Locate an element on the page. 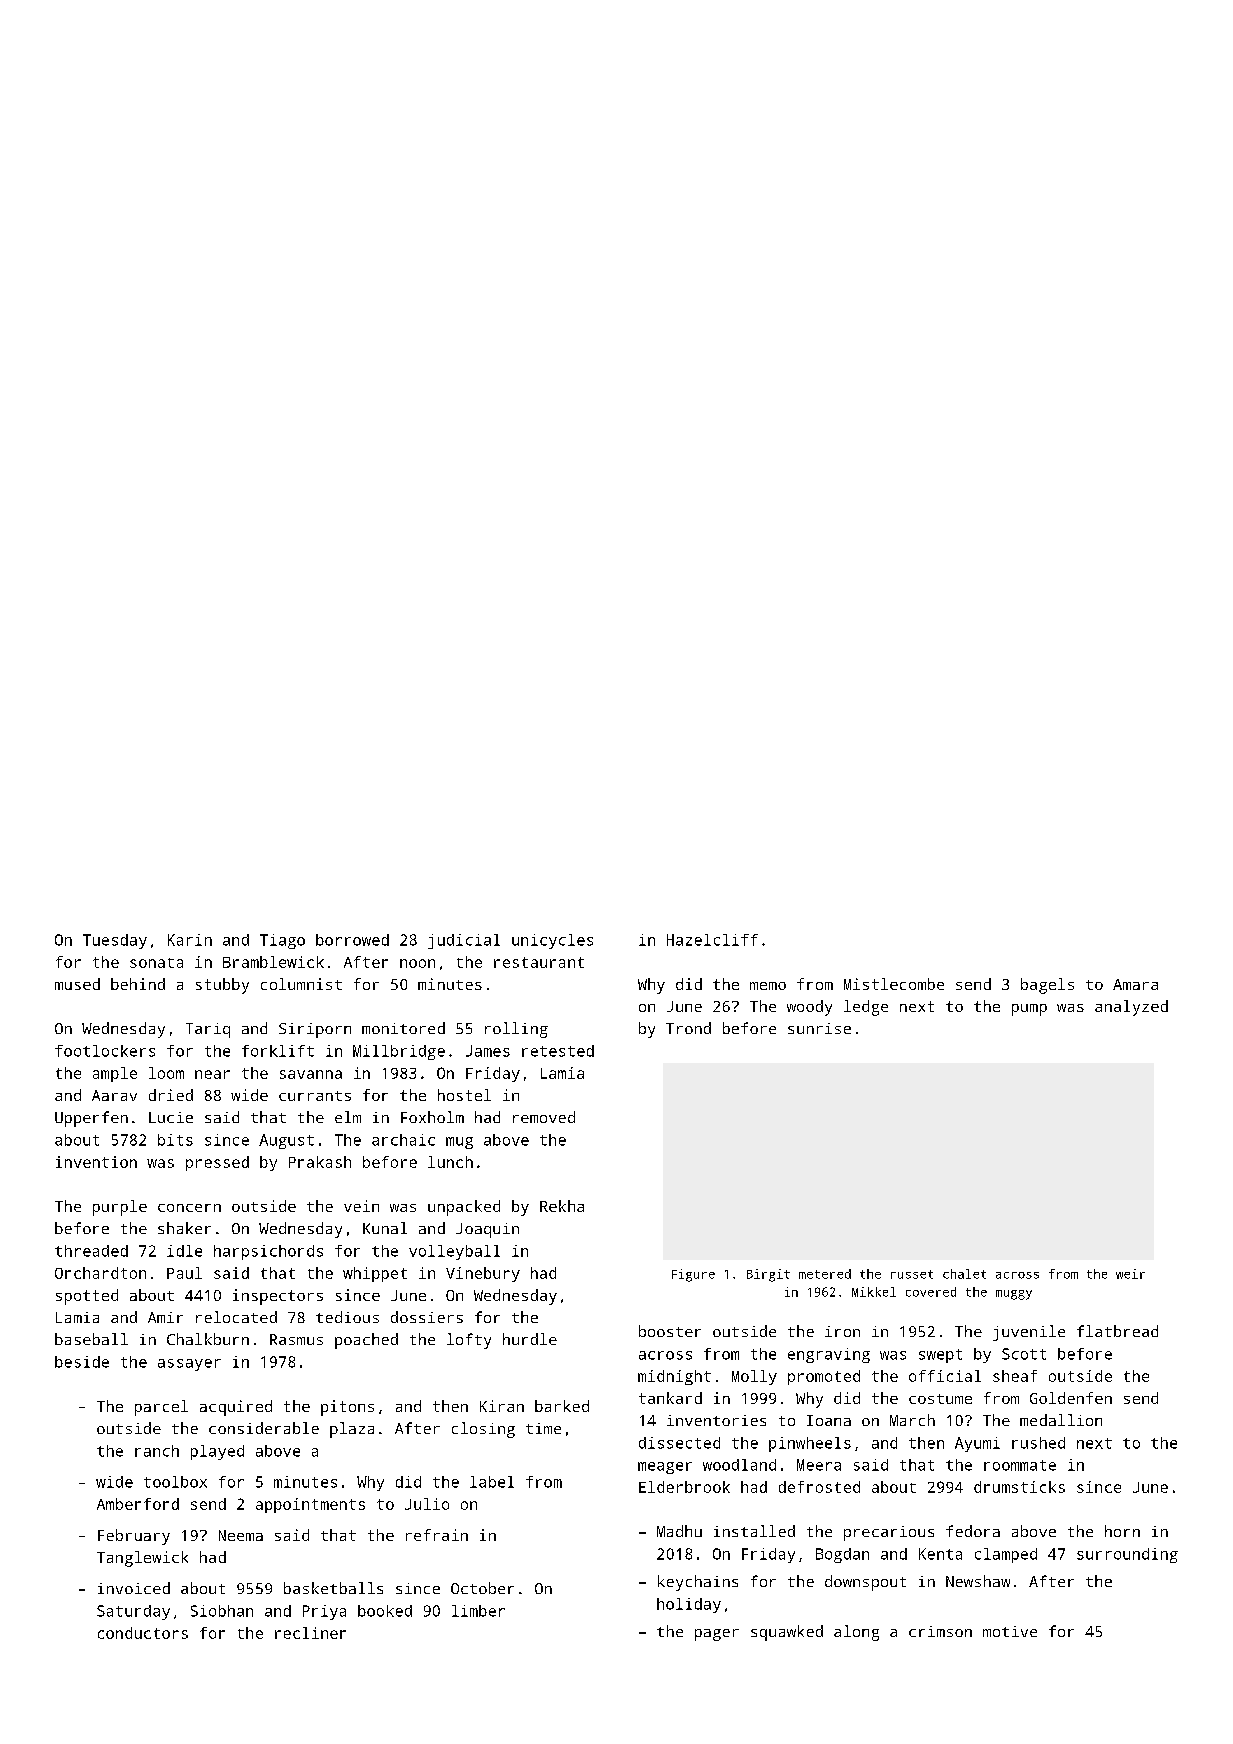  Goldenfen is located at coordinates (1071, 1398).
